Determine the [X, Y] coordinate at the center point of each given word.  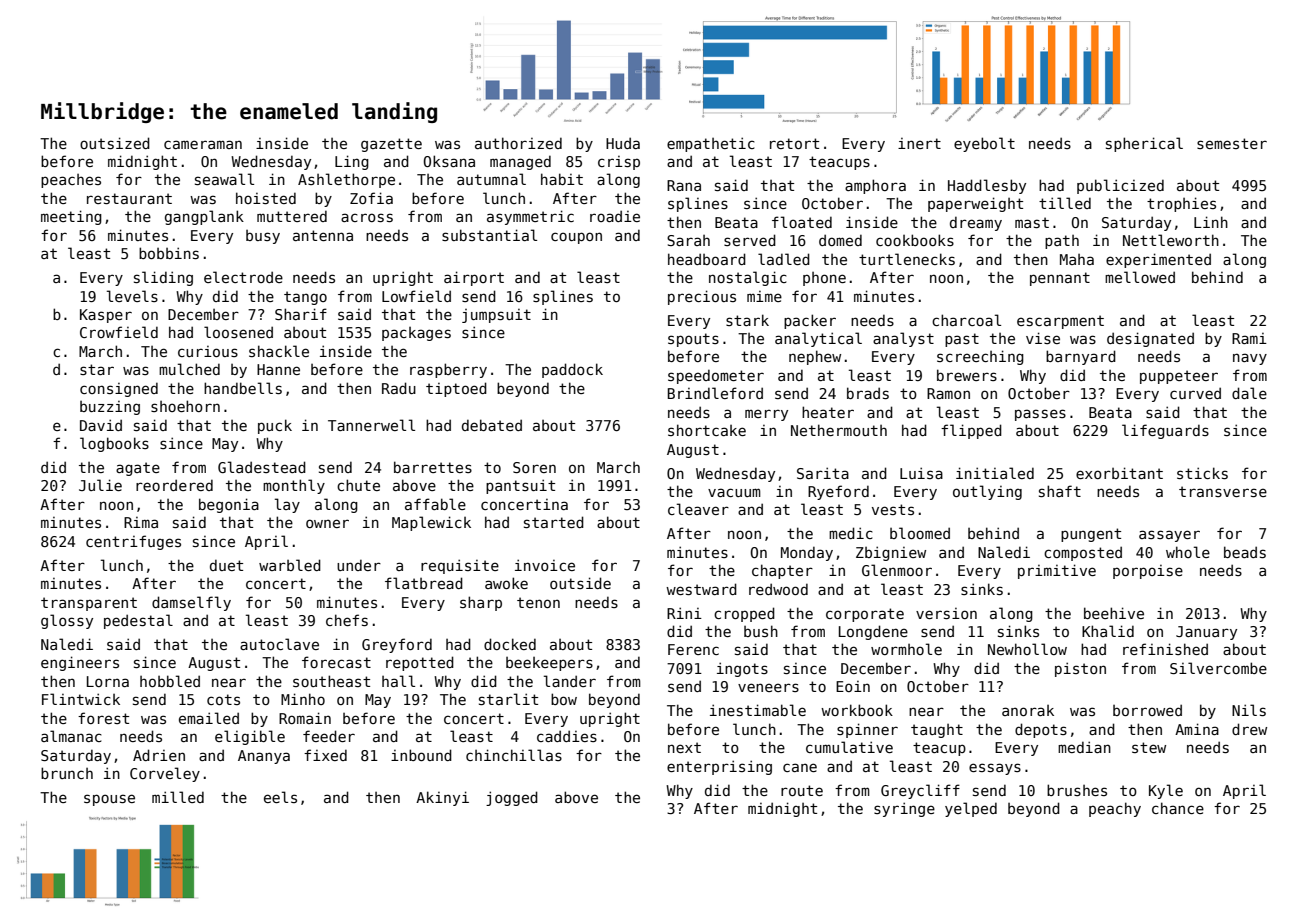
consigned [119, 389]
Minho [303, 699]
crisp [619, 163]
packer [810, 321]
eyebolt [984, 144]
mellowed [1140, 277]
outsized [115, 143]
